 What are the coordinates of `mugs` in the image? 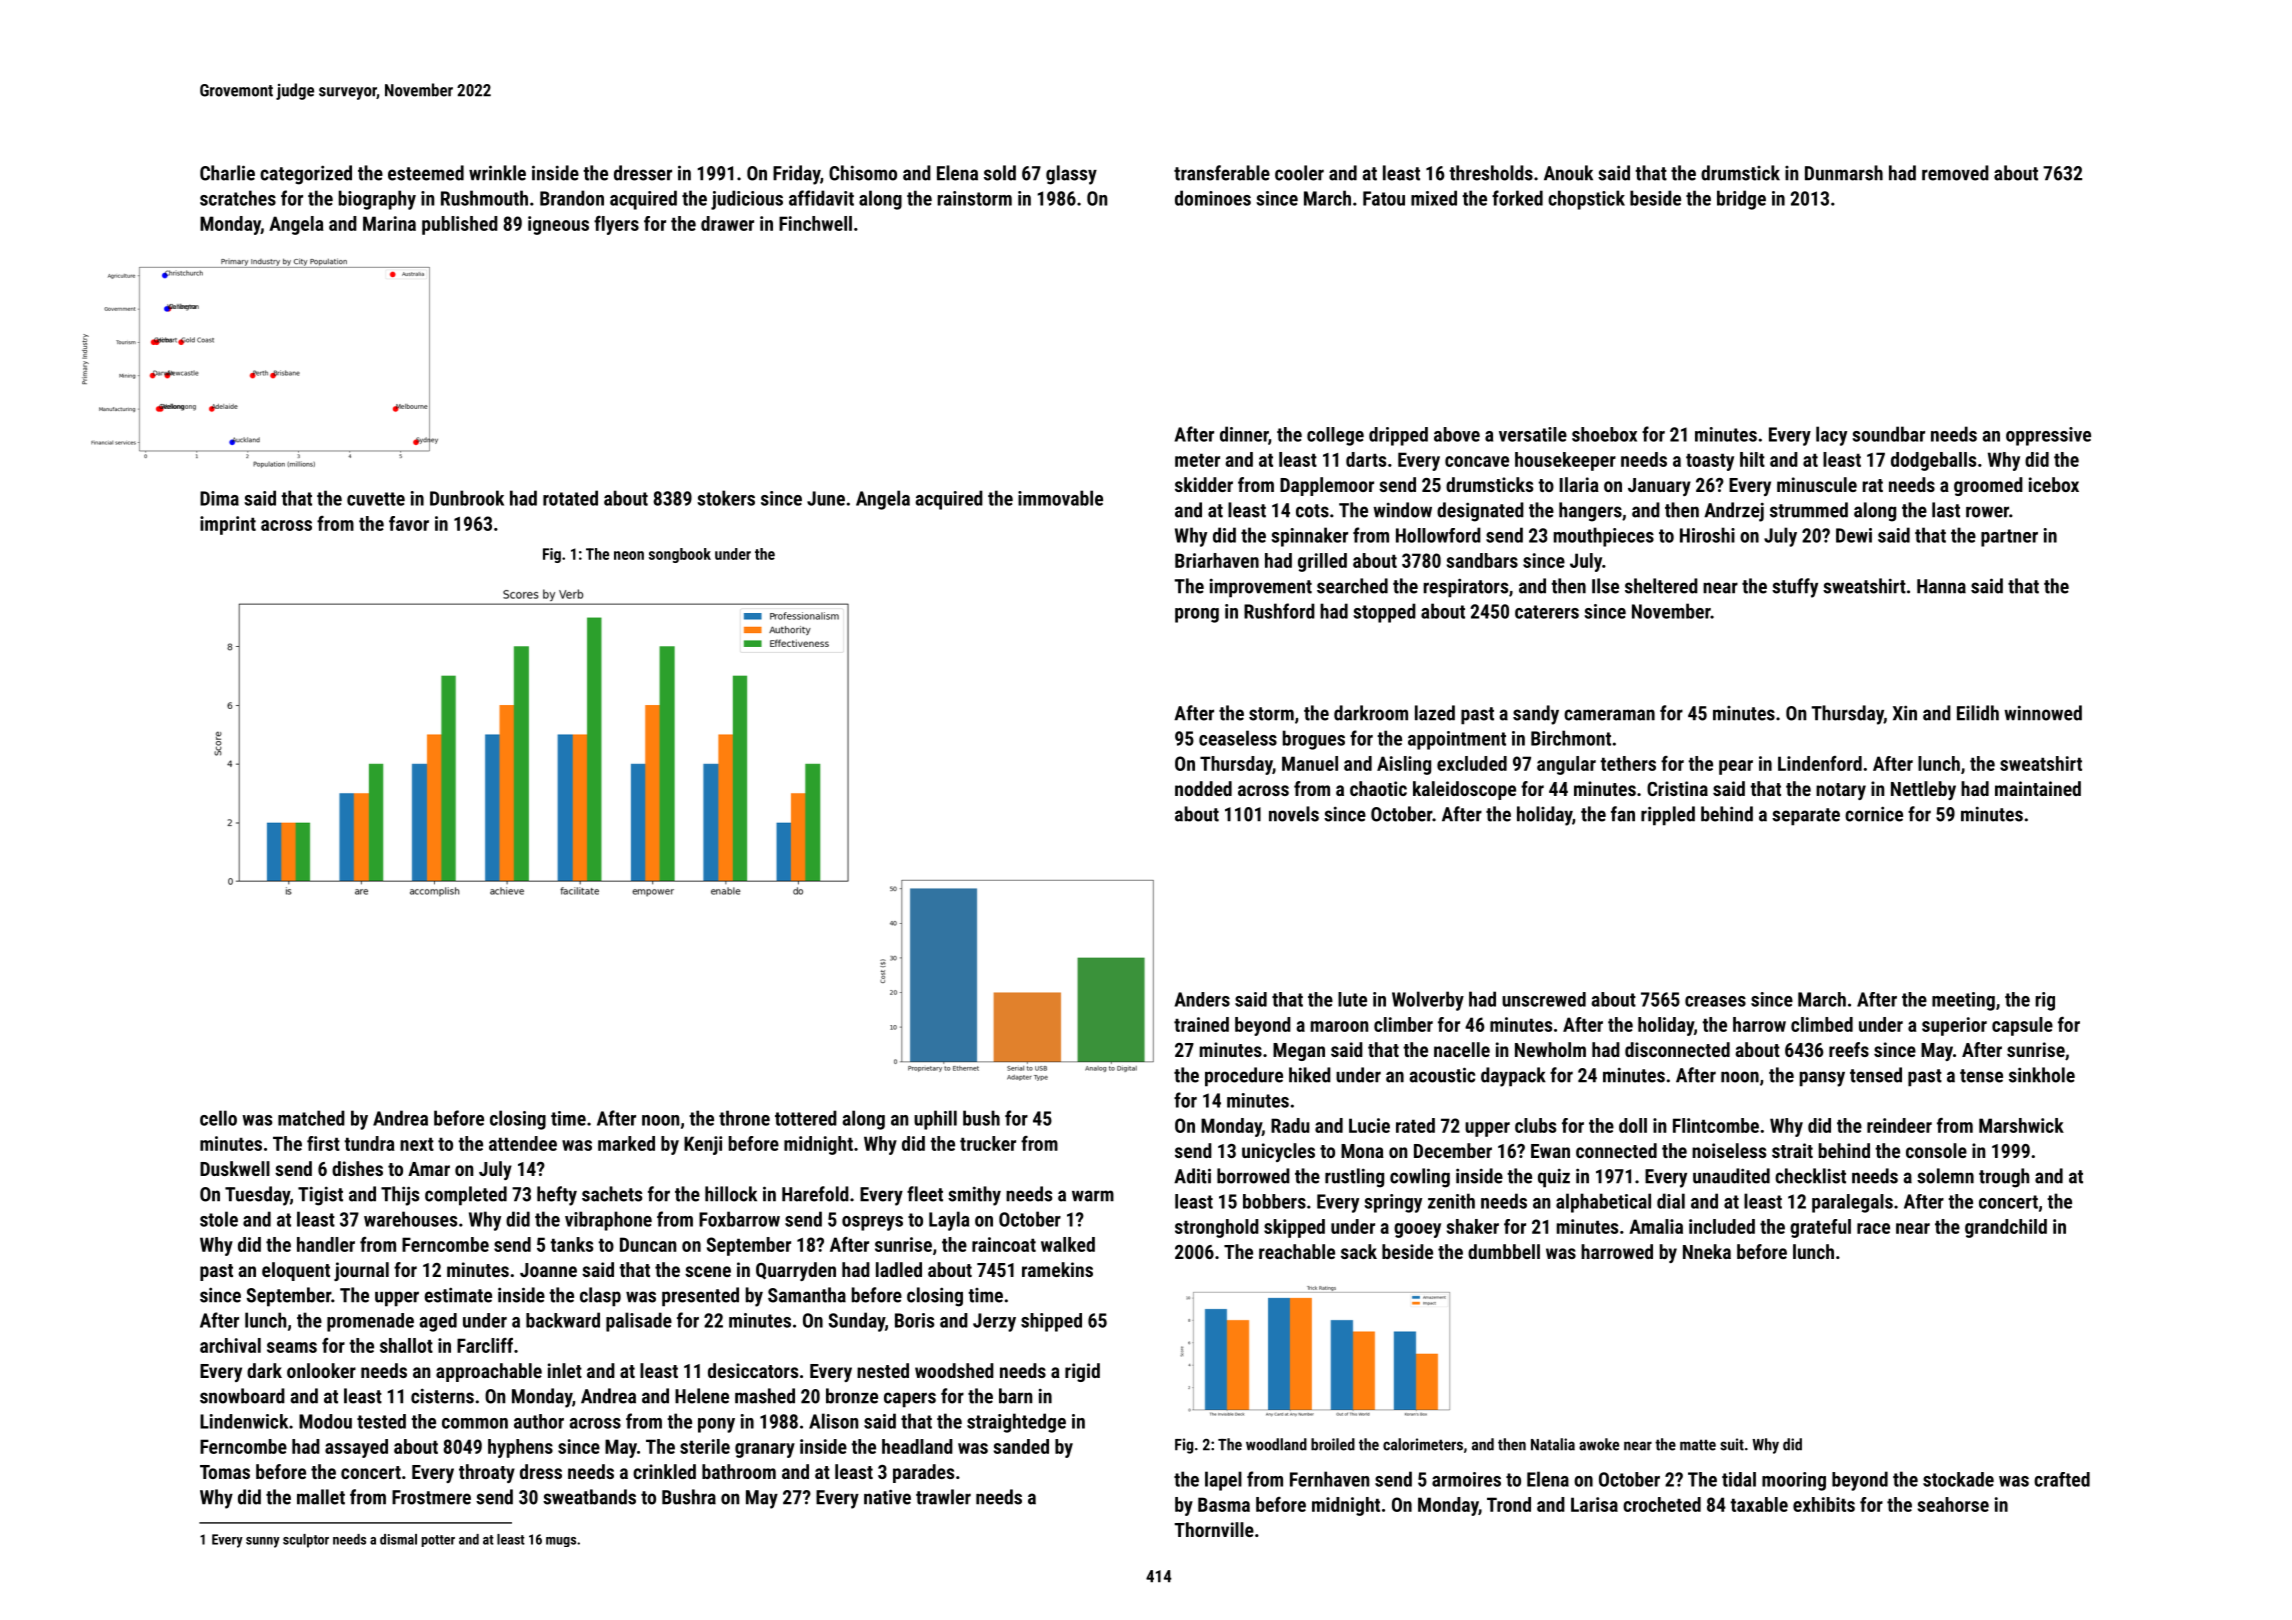 It's located at (561, 1542).
